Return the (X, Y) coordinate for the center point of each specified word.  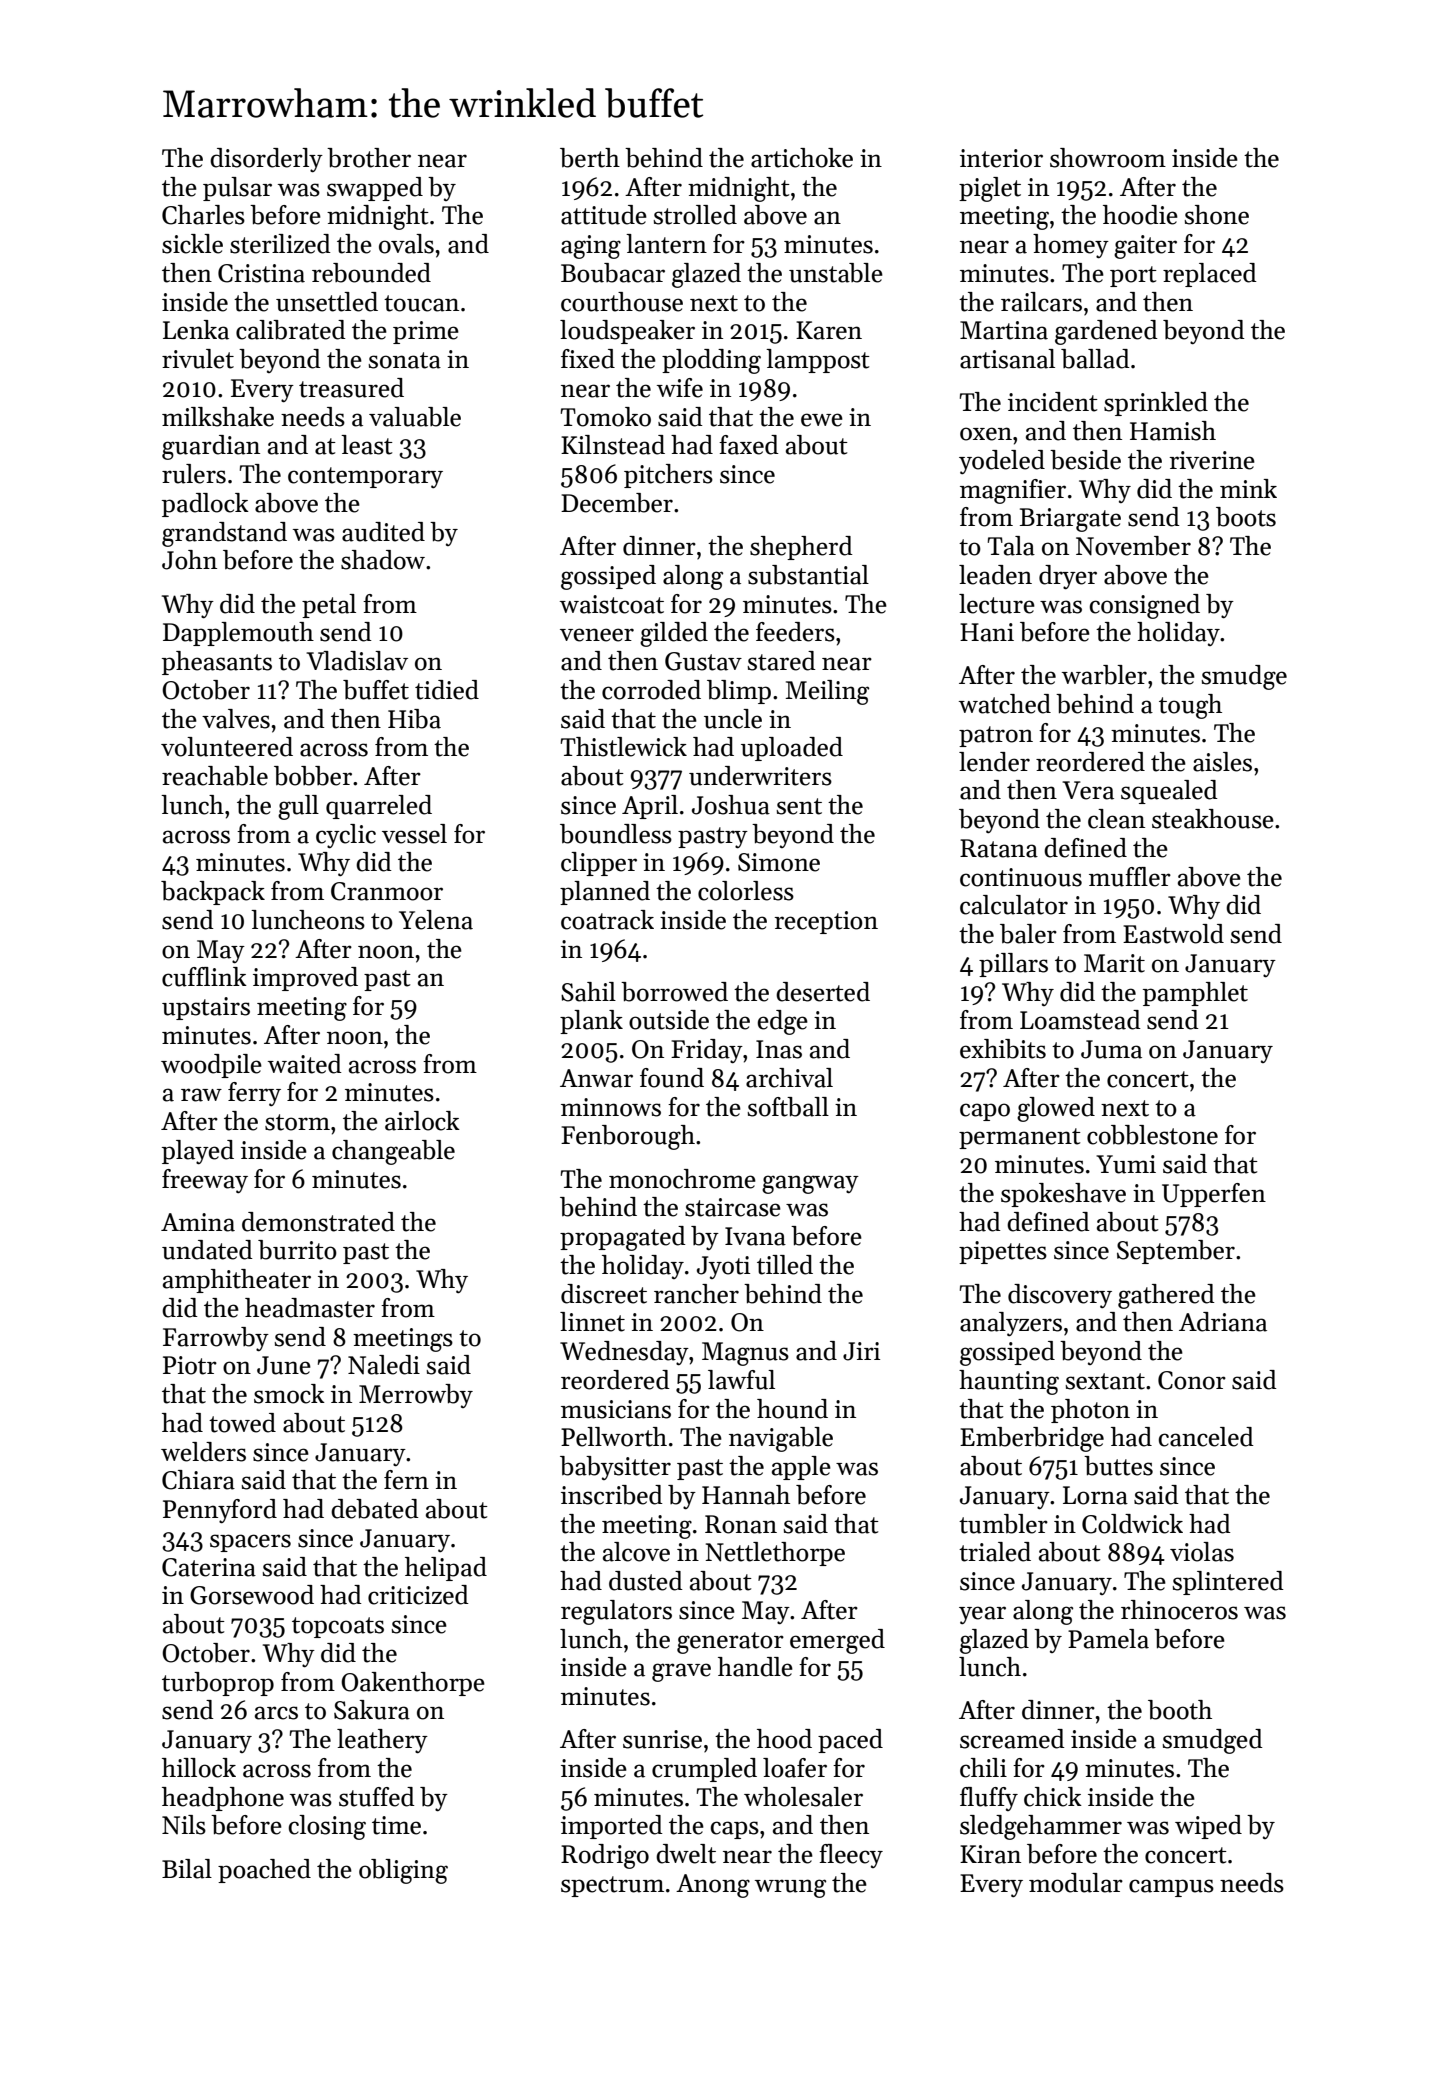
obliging (403, 1871)
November (1133, 546)
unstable (836, 273)
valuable (415, 417)
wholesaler (803, 1797)
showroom (1108, 158)
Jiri (861, 1351)
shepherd (801, 548)
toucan (421, 303)
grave (681, 1672)
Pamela (1108, 1639)
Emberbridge (1032, 1439)
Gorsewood (252, 1595)
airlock (422, 1121)
